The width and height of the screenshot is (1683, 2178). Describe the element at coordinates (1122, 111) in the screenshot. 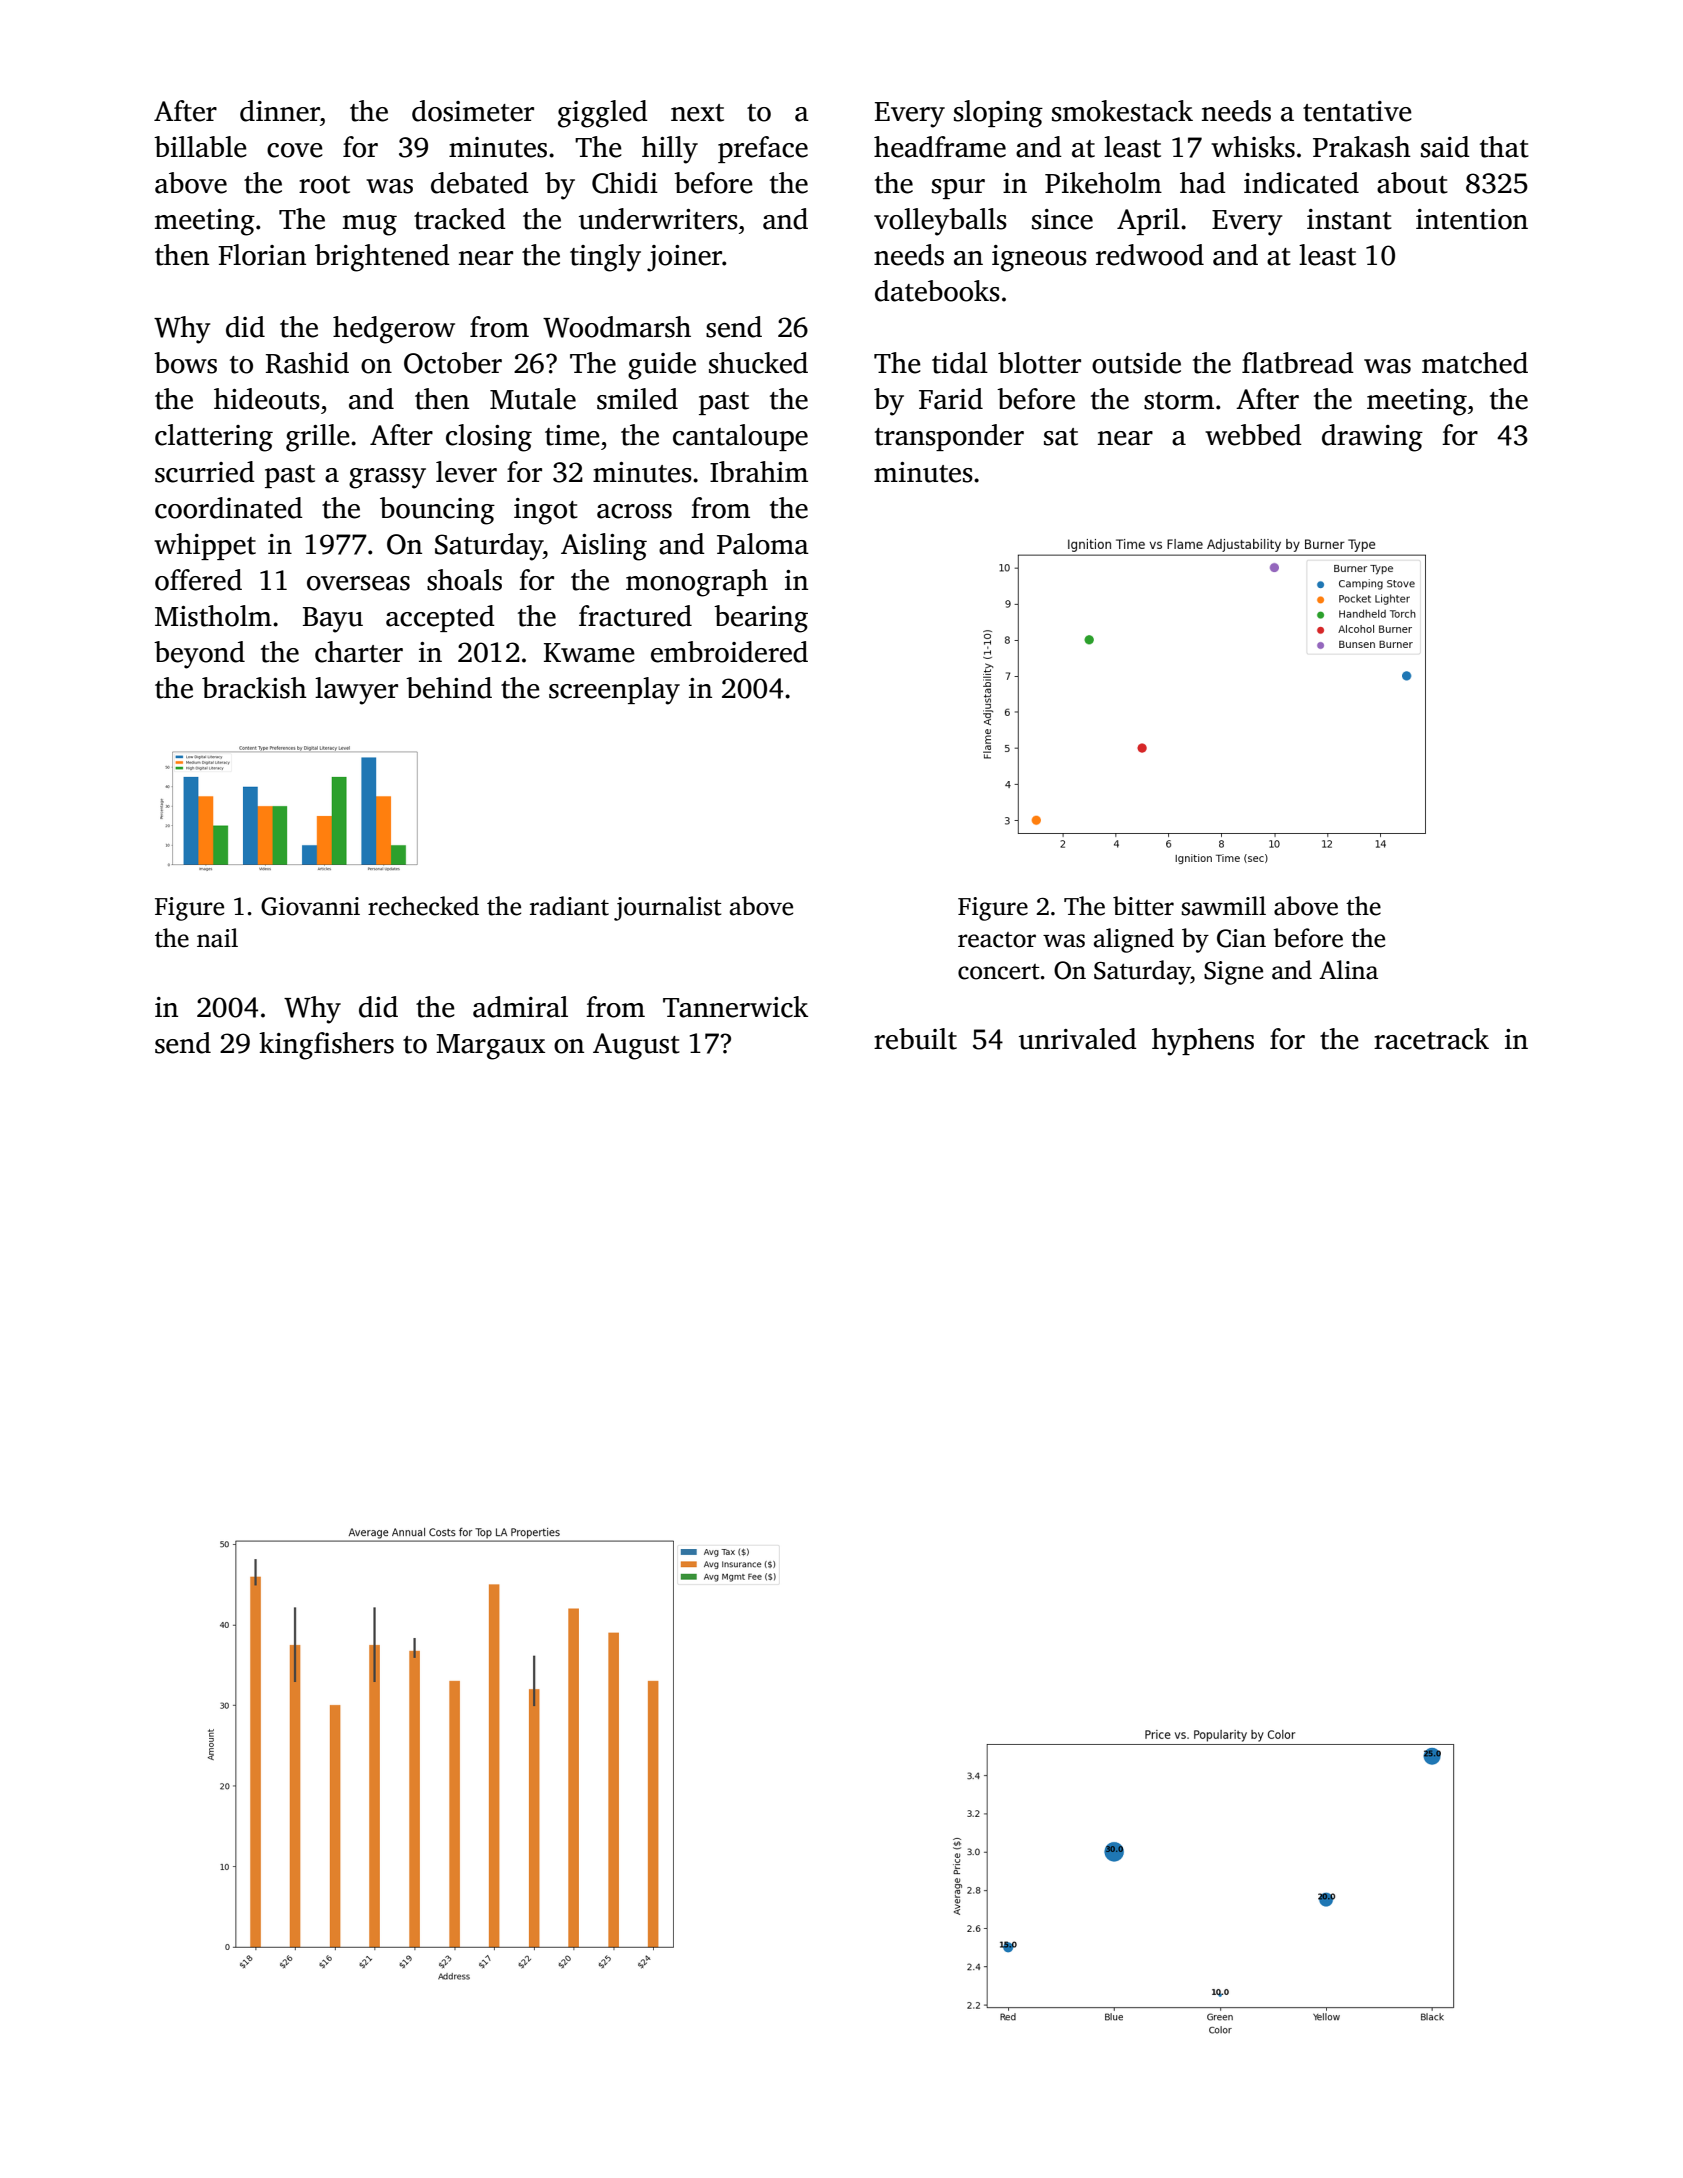

I see `smokestack` at that location.
